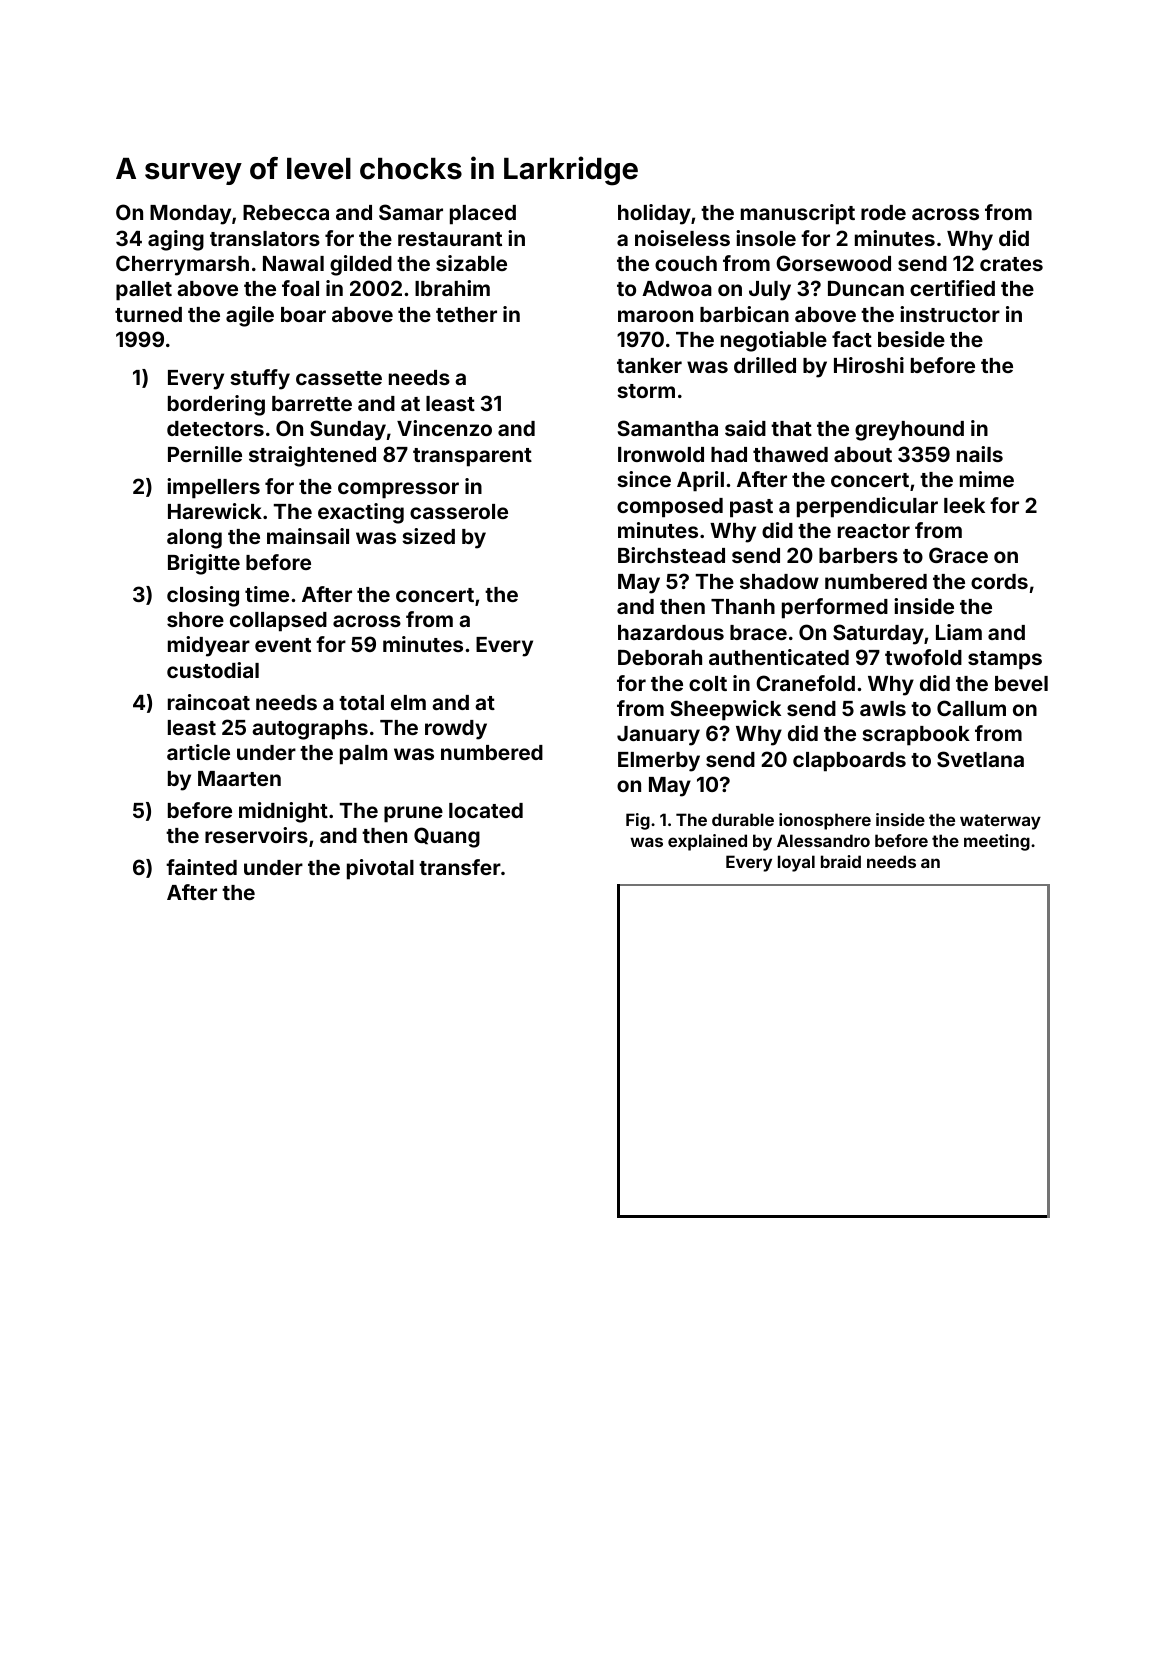 The width and height of the screenshot is (1165, 1654). What do you see at coordinates (682, 238) in the screenshot?
I see `noiseless` at bounding box center [682, 238].
